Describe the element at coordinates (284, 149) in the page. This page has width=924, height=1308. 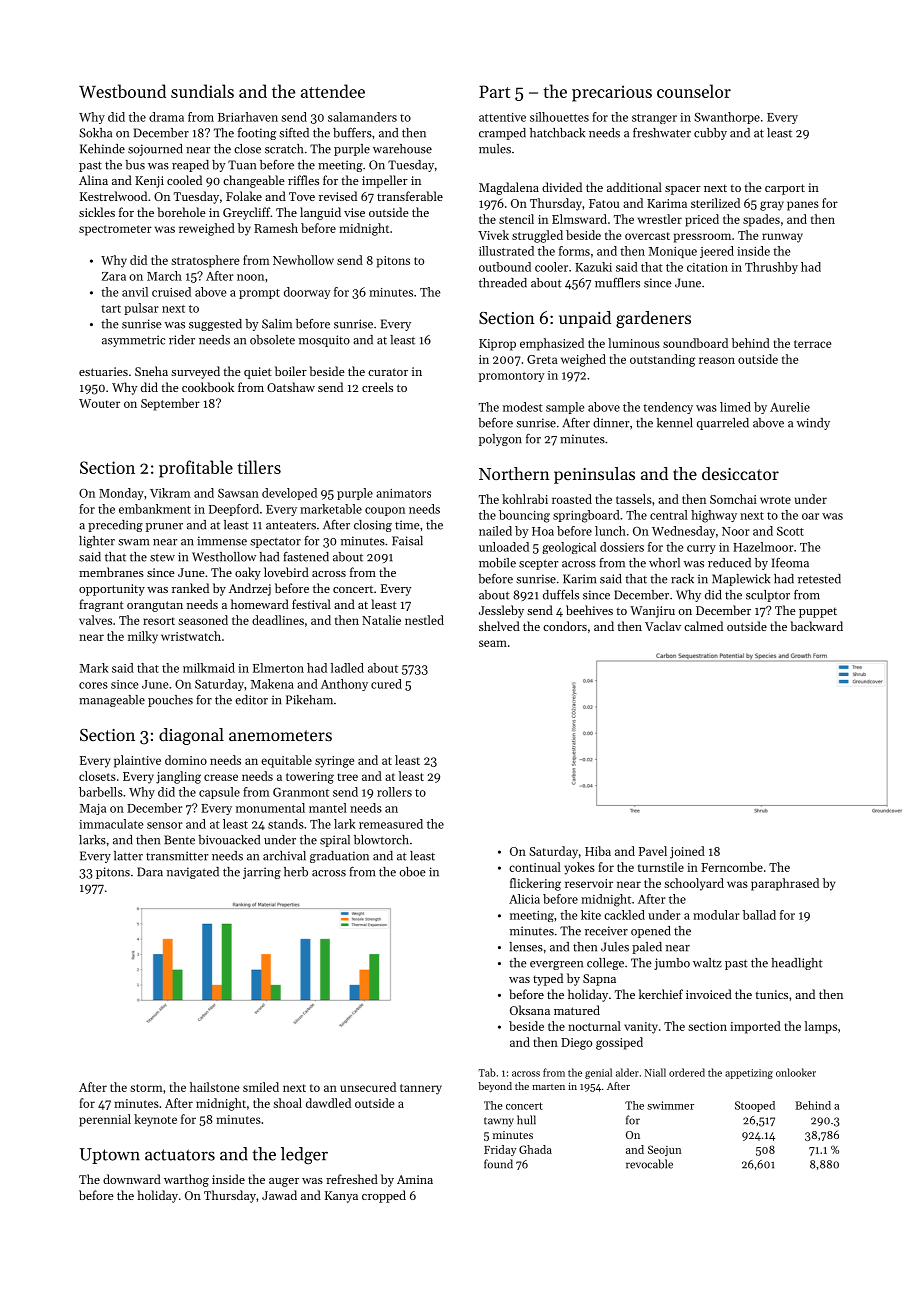
I see `scratch` at that location.
